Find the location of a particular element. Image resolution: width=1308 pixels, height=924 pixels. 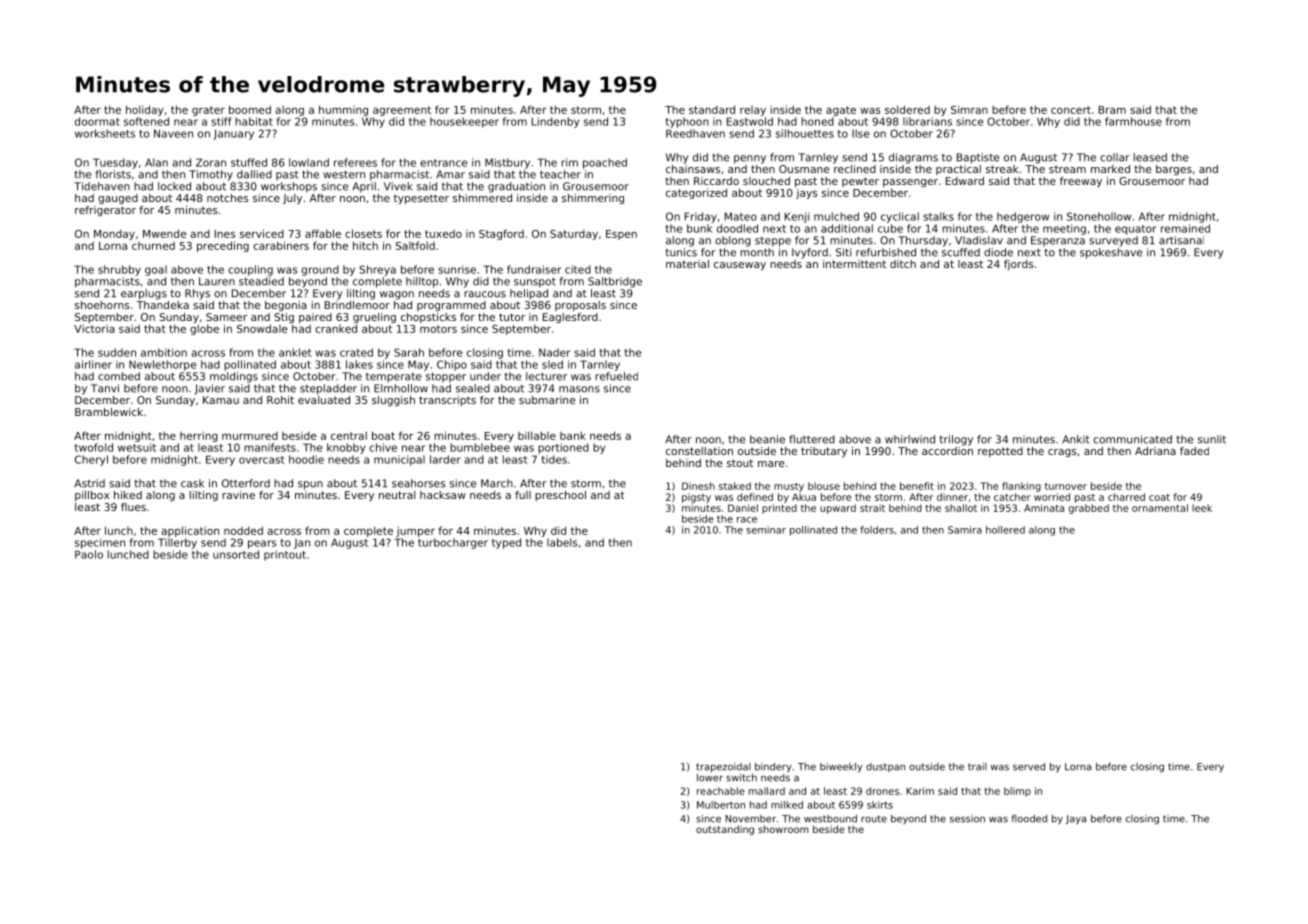

Paolo is located at coordinates (89, 554).
